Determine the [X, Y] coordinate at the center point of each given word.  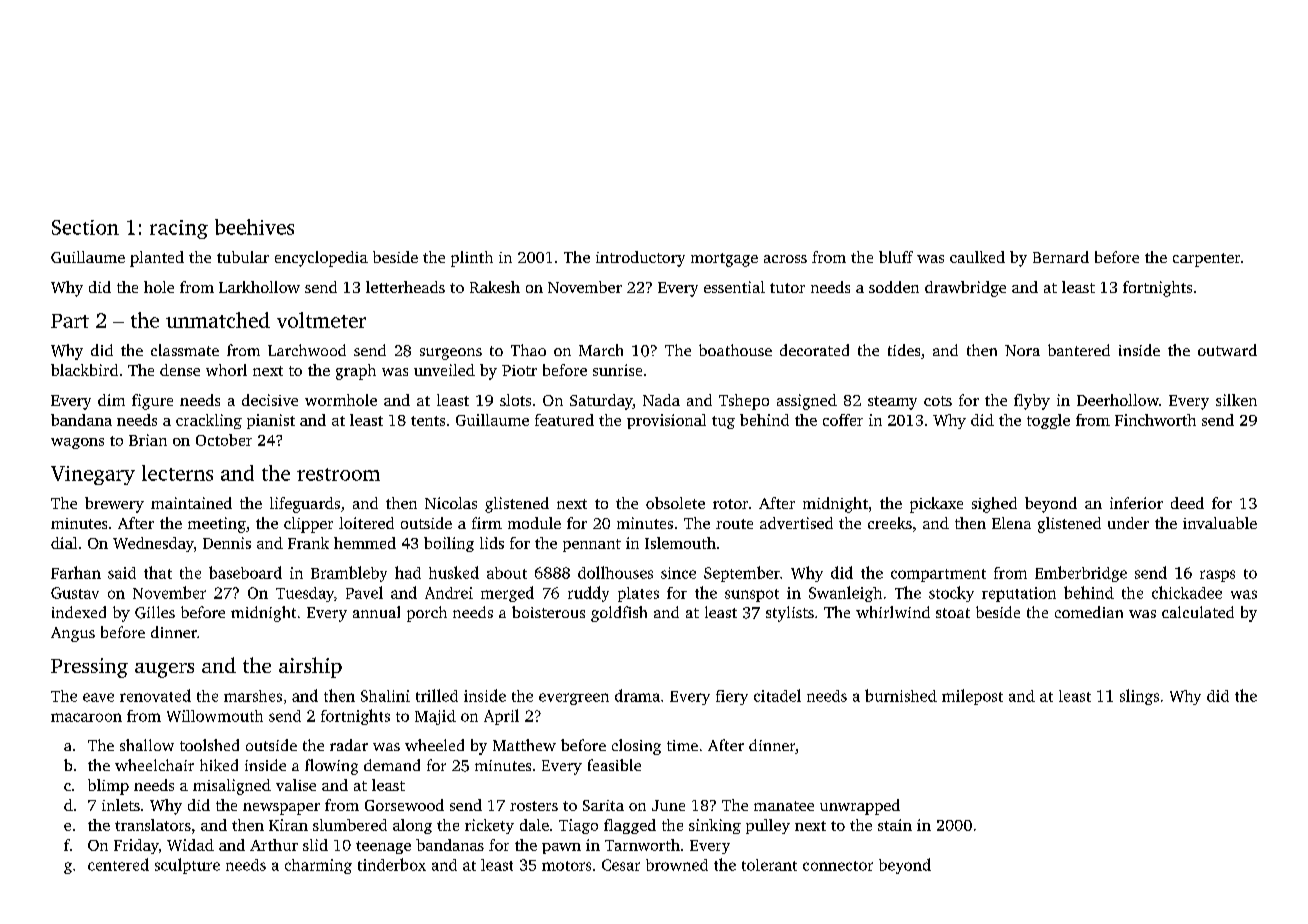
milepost [972, 697]
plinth [472, 259]
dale [534, 825]
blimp [108, 787]
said [122, 573]
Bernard [1061, 257]
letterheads [405, 287]
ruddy [588, 594]
